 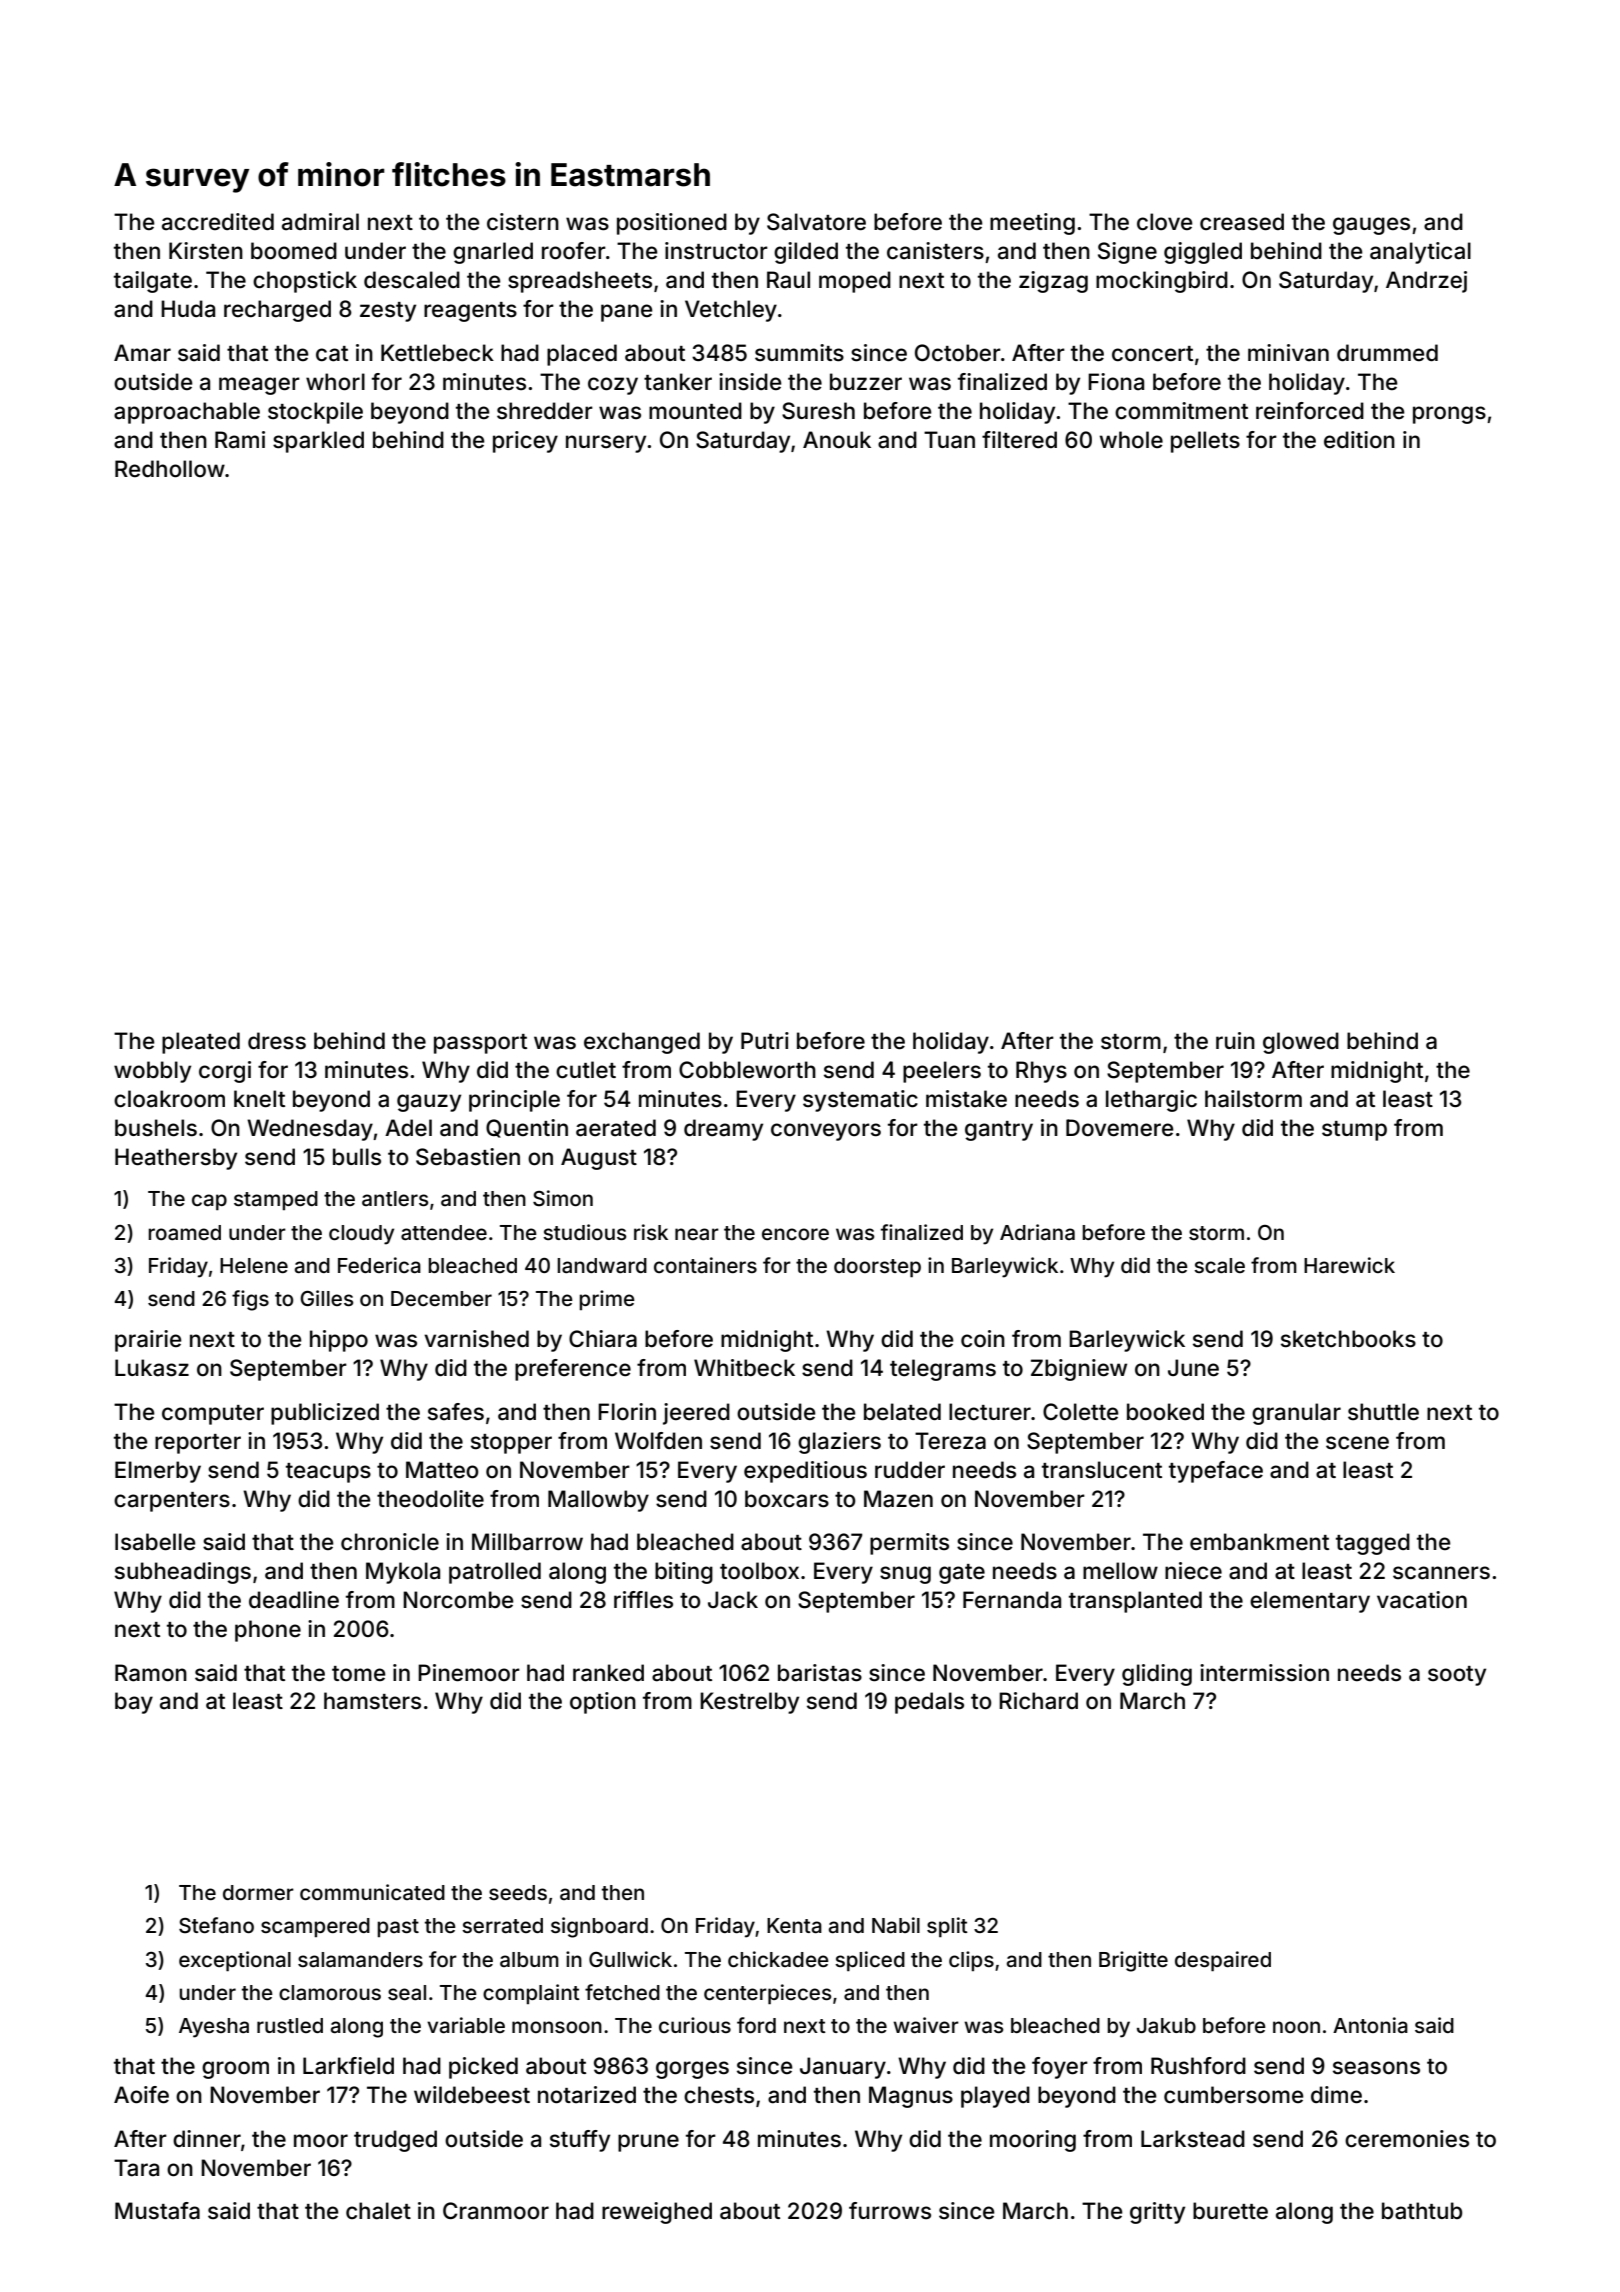 What do you see at coordinates (816, 222) in the screenshot?
I see `Salvatore` at bounding box center [816, 222].
